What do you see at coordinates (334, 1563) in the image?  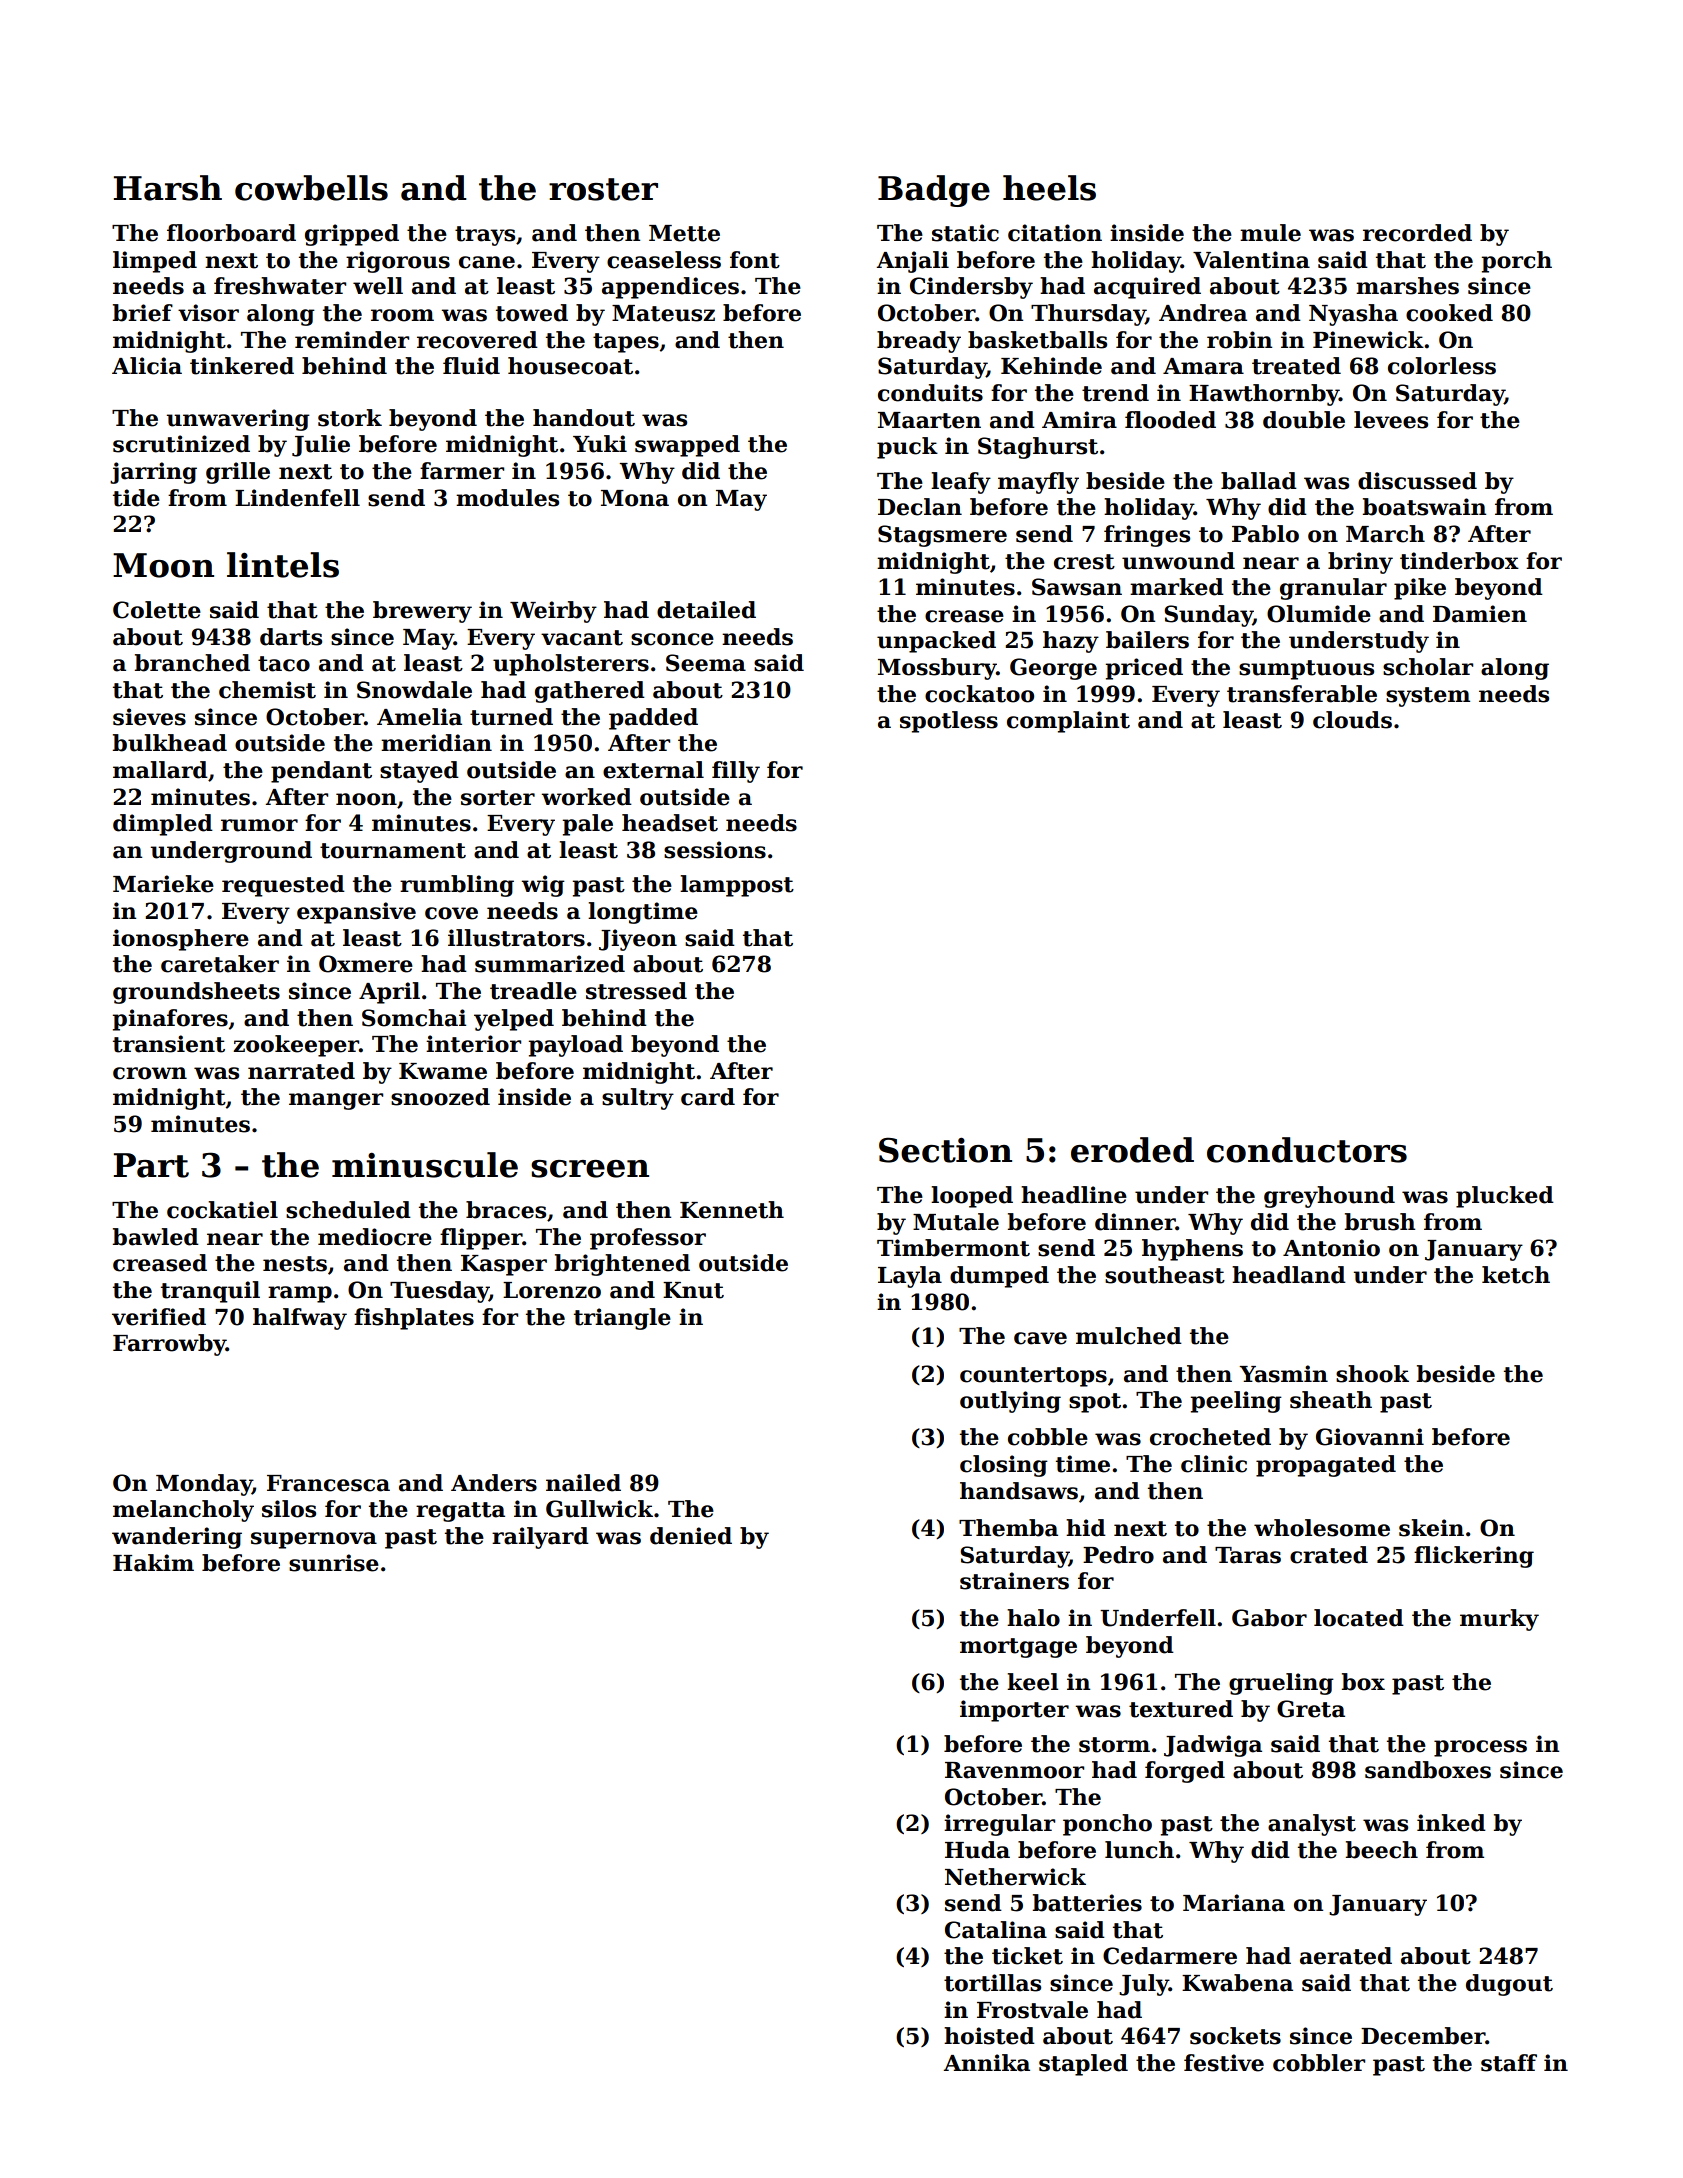 I see `sunrise` at bounding box center [334, 1563].
